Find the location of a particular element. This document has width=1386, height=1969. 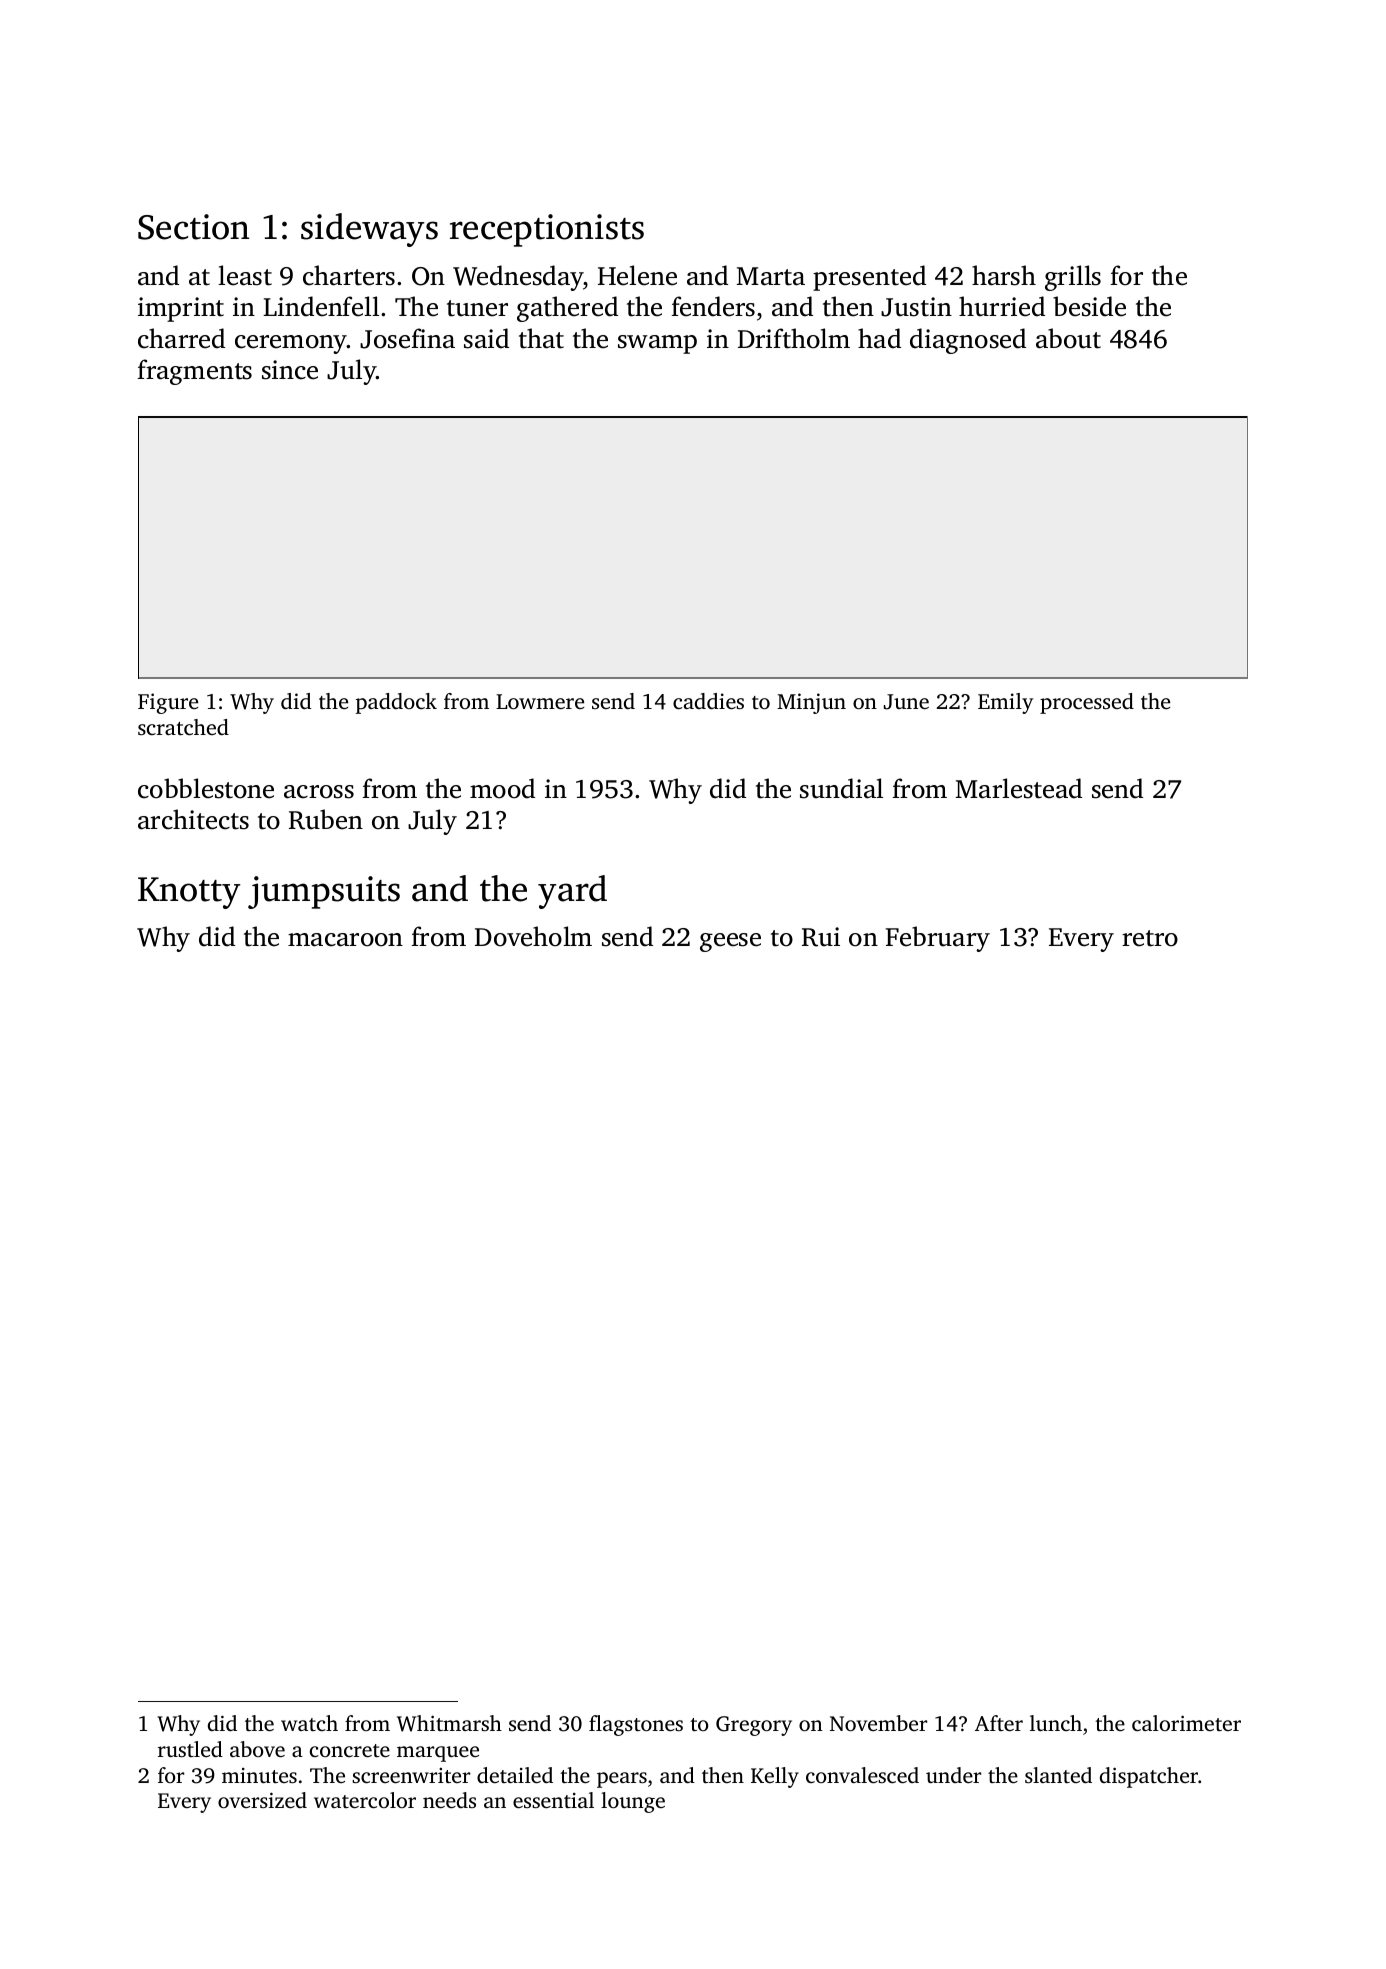

Marlestead is located at coordinates (1019, 788).
